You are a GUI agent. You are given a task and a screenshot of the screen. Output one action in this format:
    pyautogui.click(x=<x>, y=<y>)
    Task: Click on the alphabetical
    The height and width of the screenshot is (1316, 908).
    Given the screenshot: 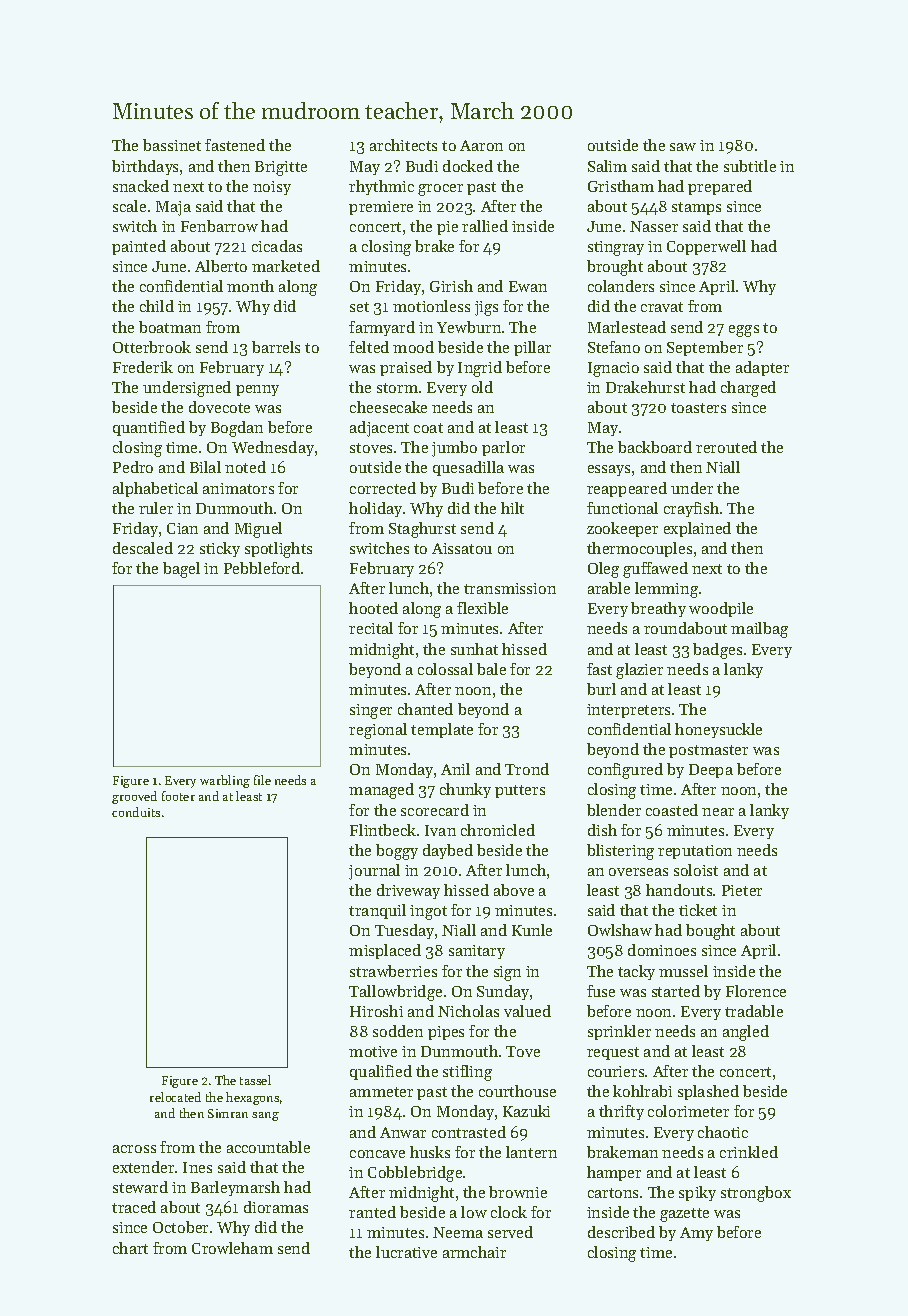 What is the action you would take?
    pyautogui.click(x=155, y=489)
